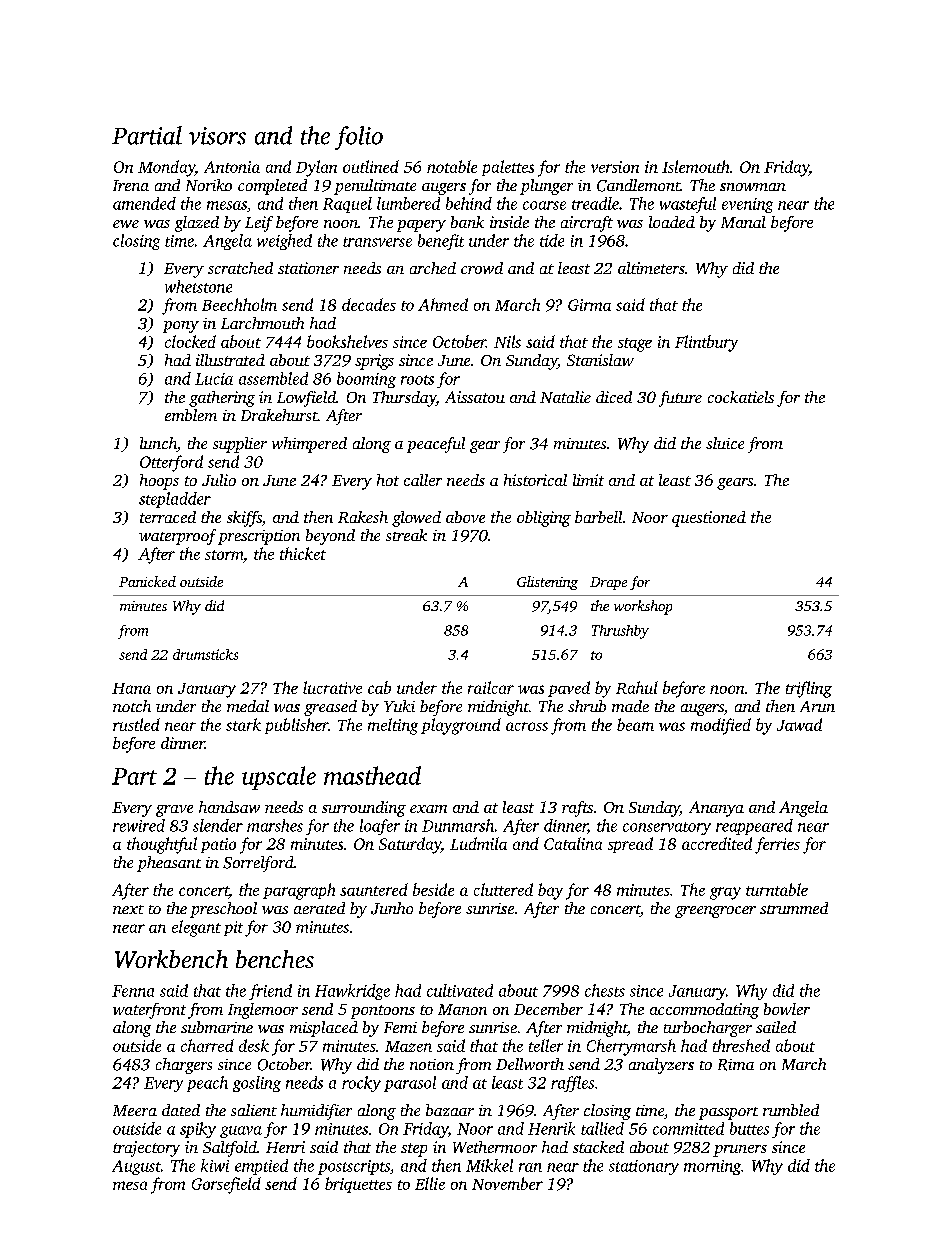  I want to click on rafts, so click(577, 809).
